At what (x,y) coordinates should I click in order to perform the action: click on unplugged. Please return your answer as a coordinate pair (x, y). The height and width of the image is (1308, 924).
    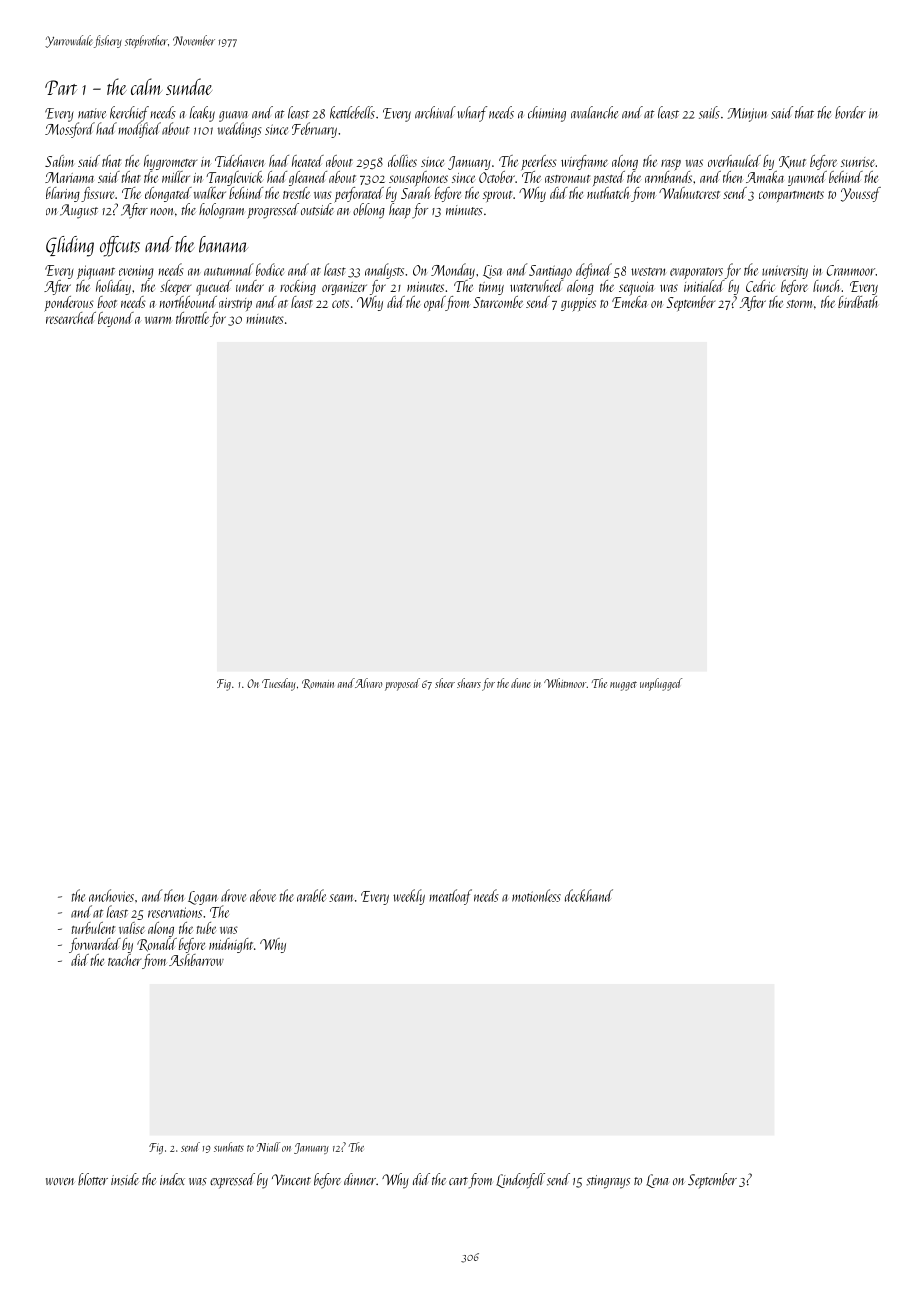
    Looking at the image, I should click on (661, 684).
